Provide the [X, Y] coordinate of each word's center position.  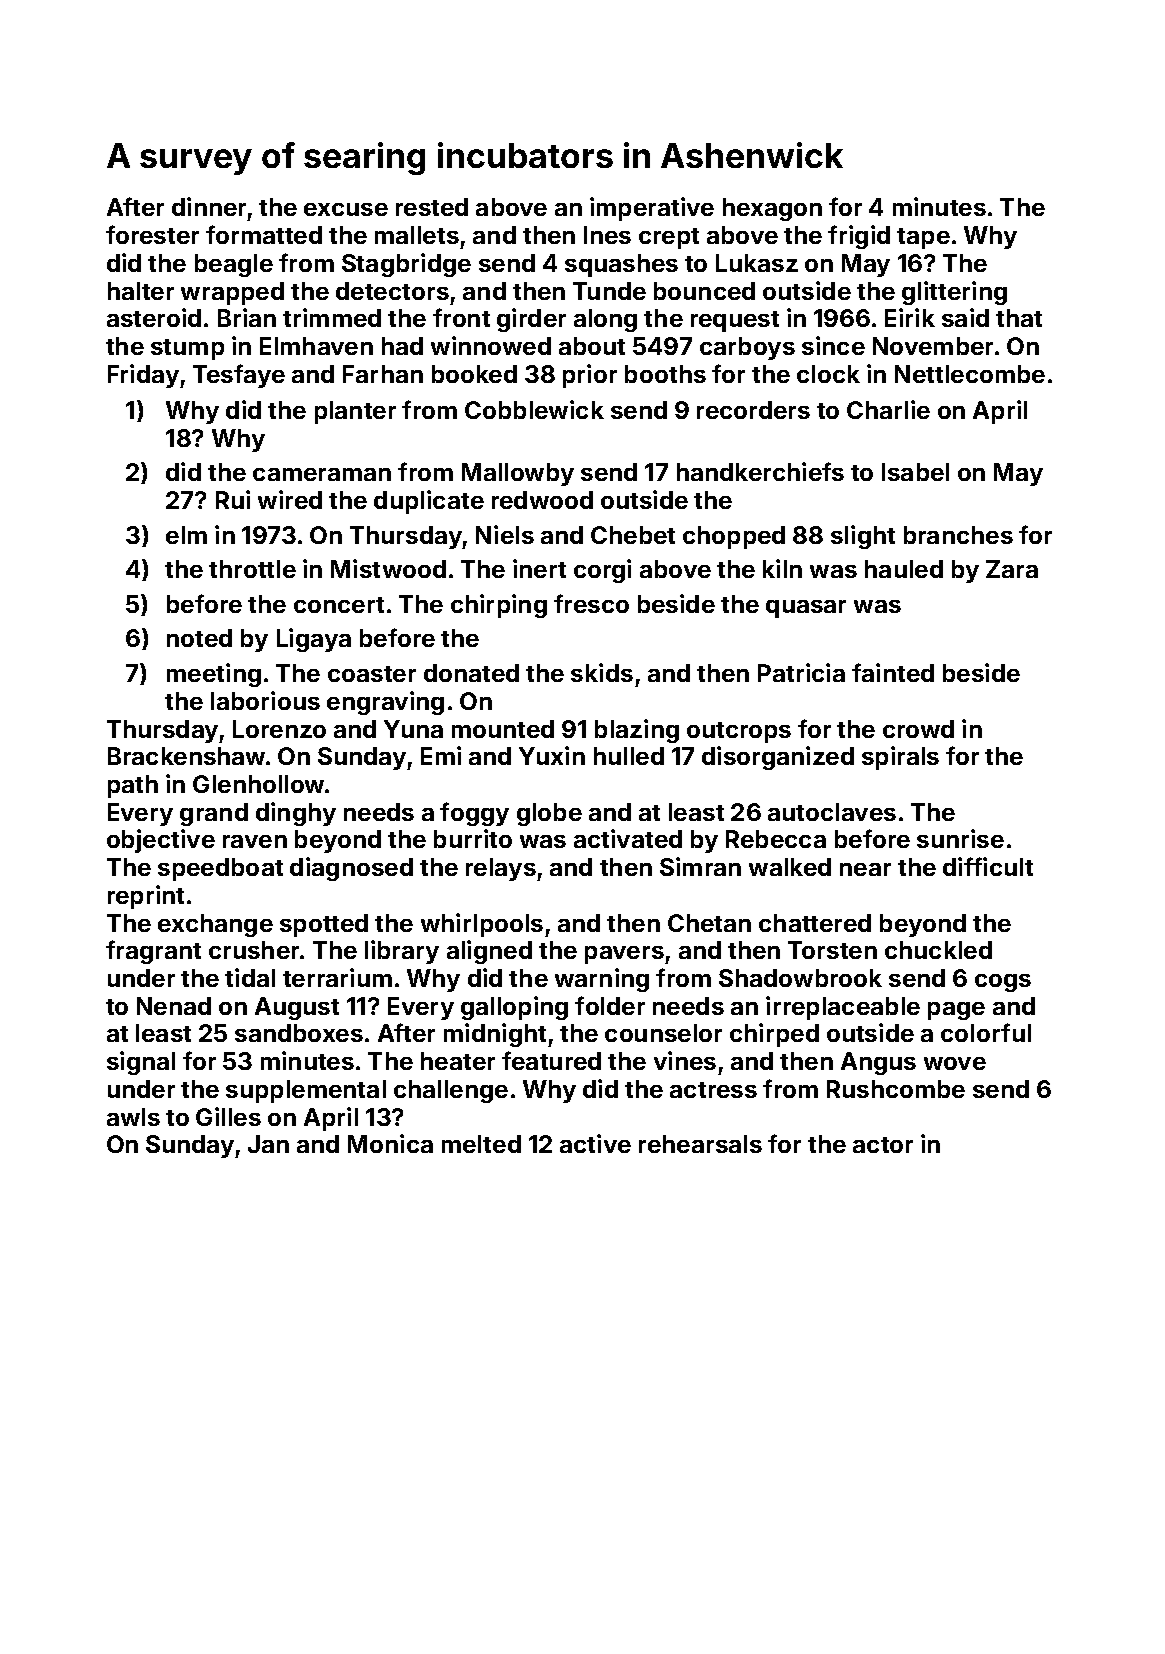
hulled [629, 756]
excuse [346, 209]
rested [432, 207]
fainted [893, 672]
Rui [233, 499]
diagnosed [351, 869]
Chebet [633, 535]
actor [883, 1145]
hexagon [772, 209]
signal [141, 1063]
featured [551, 1060]
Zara [1012, 569]
